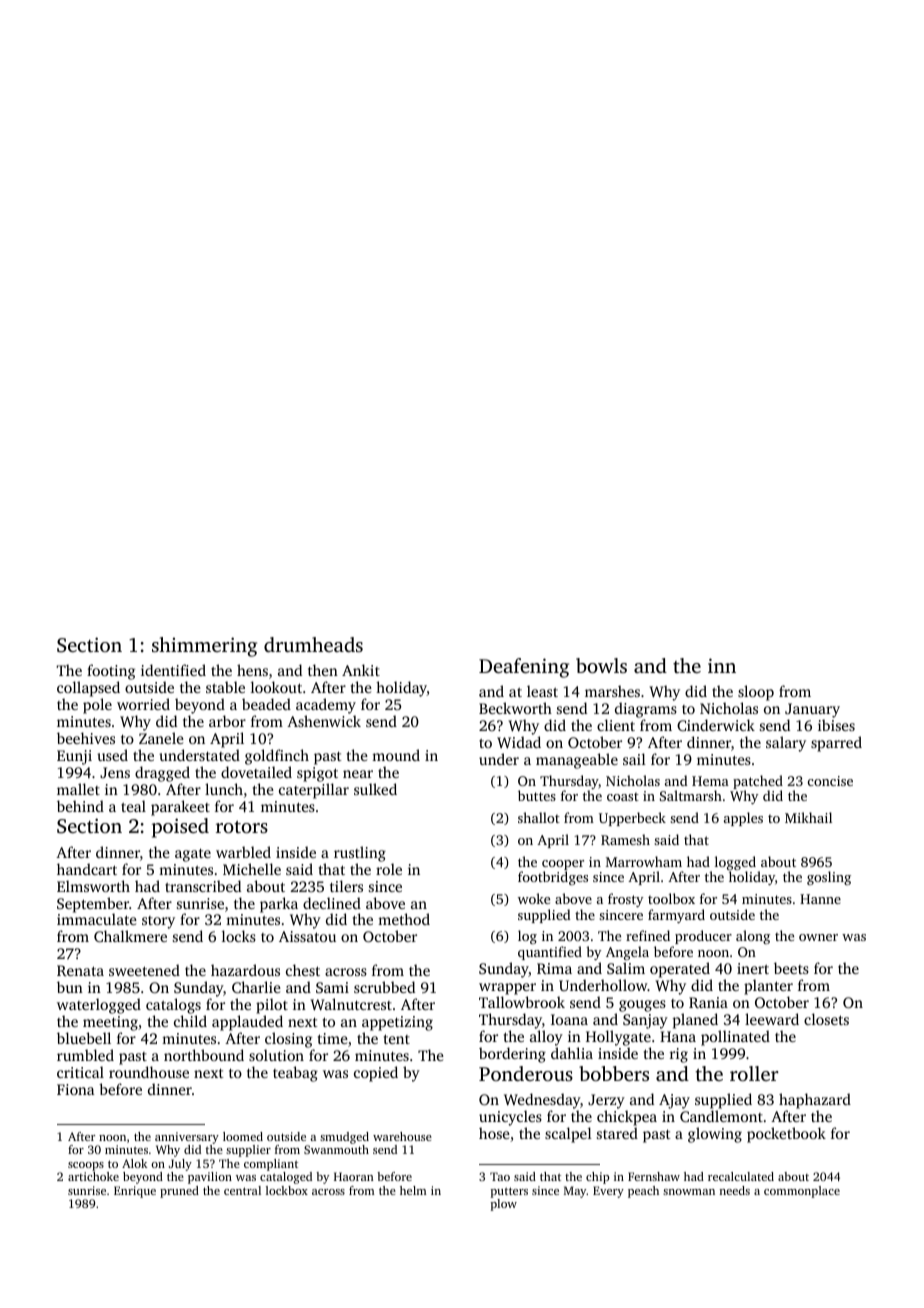 Image resolution: width=924 pixels, height=1308 pixels. I want to click on footing, so click(111, 672).
